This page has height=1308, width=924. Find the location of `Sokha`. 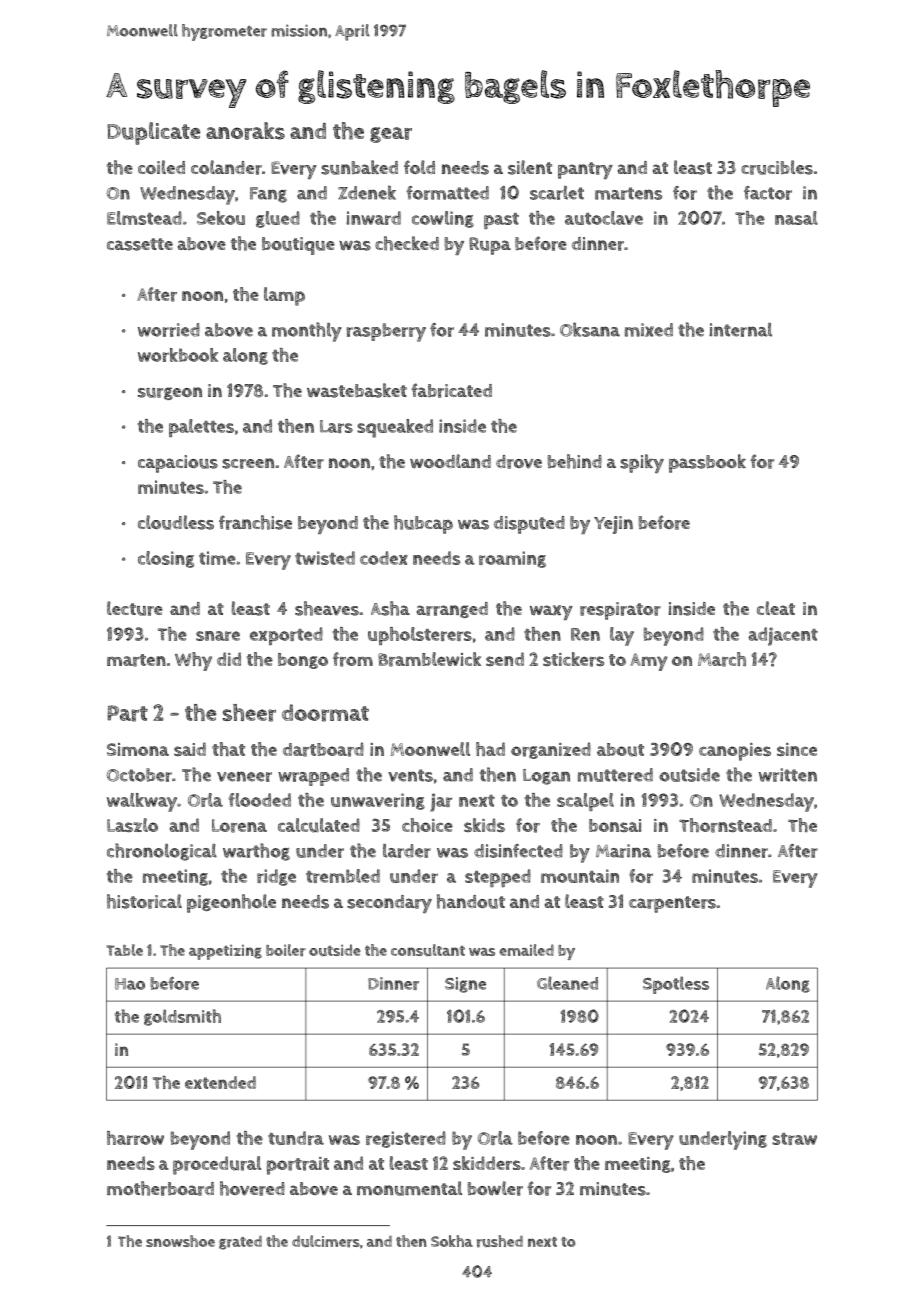

Sokha is located at coordinates (452, 1241).
